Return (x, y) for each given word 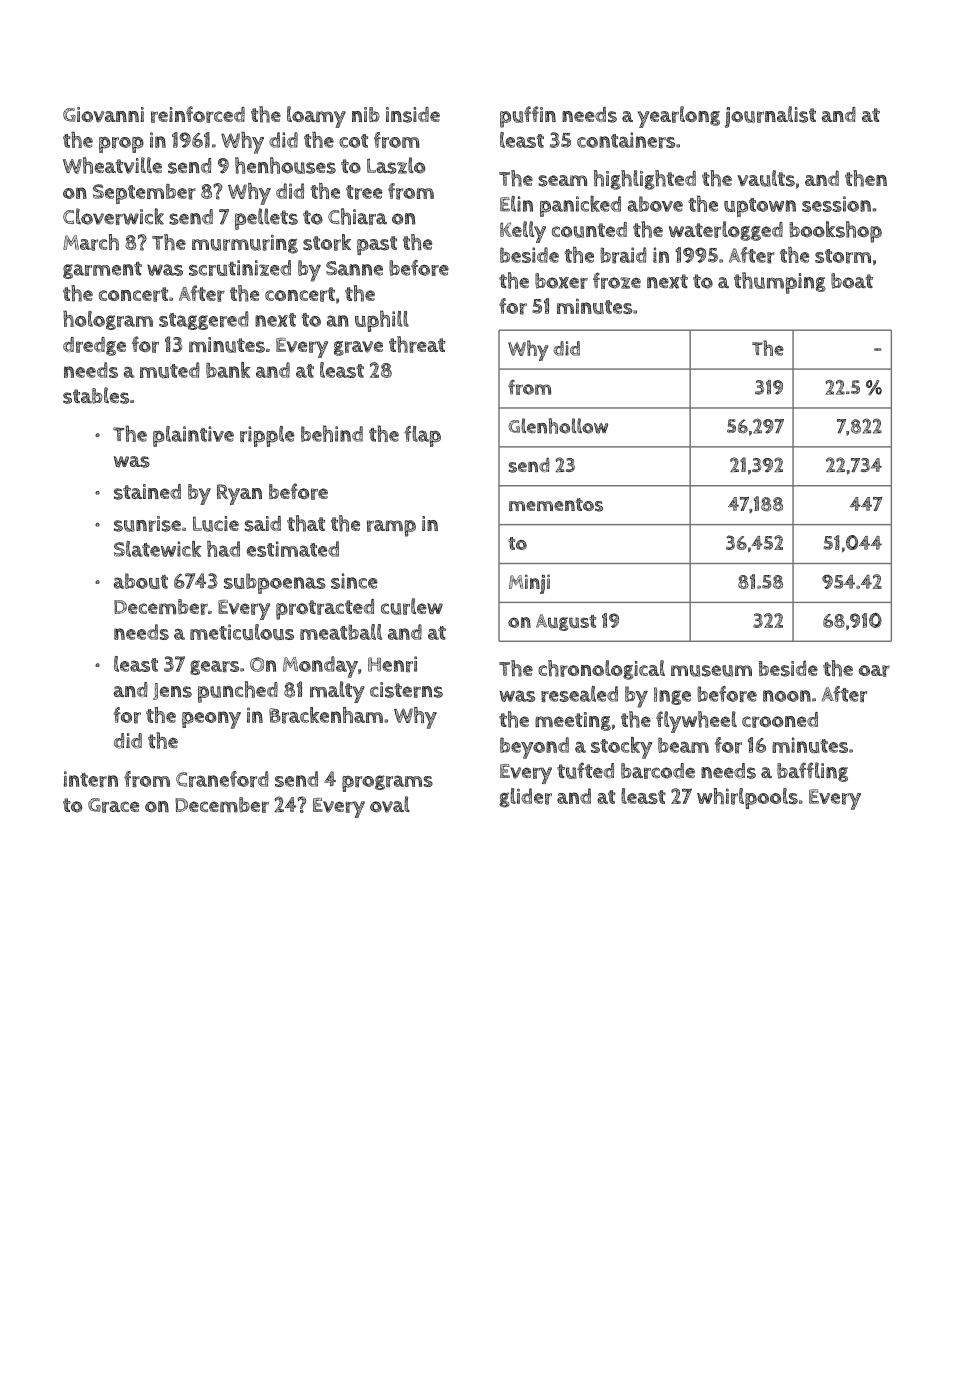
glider (525, 798)
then (866, 178)
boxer (561, 281)
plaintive (193, 436)
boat (852, 281)
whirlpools (747, 798)
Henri (392, 664)
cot (353, 141)
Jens (172, 691)
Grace (113, 805)
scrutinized (240, 268)
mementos (556, 505)
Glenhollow (558, 426)
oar (874, 671)
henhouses (285, 165)
